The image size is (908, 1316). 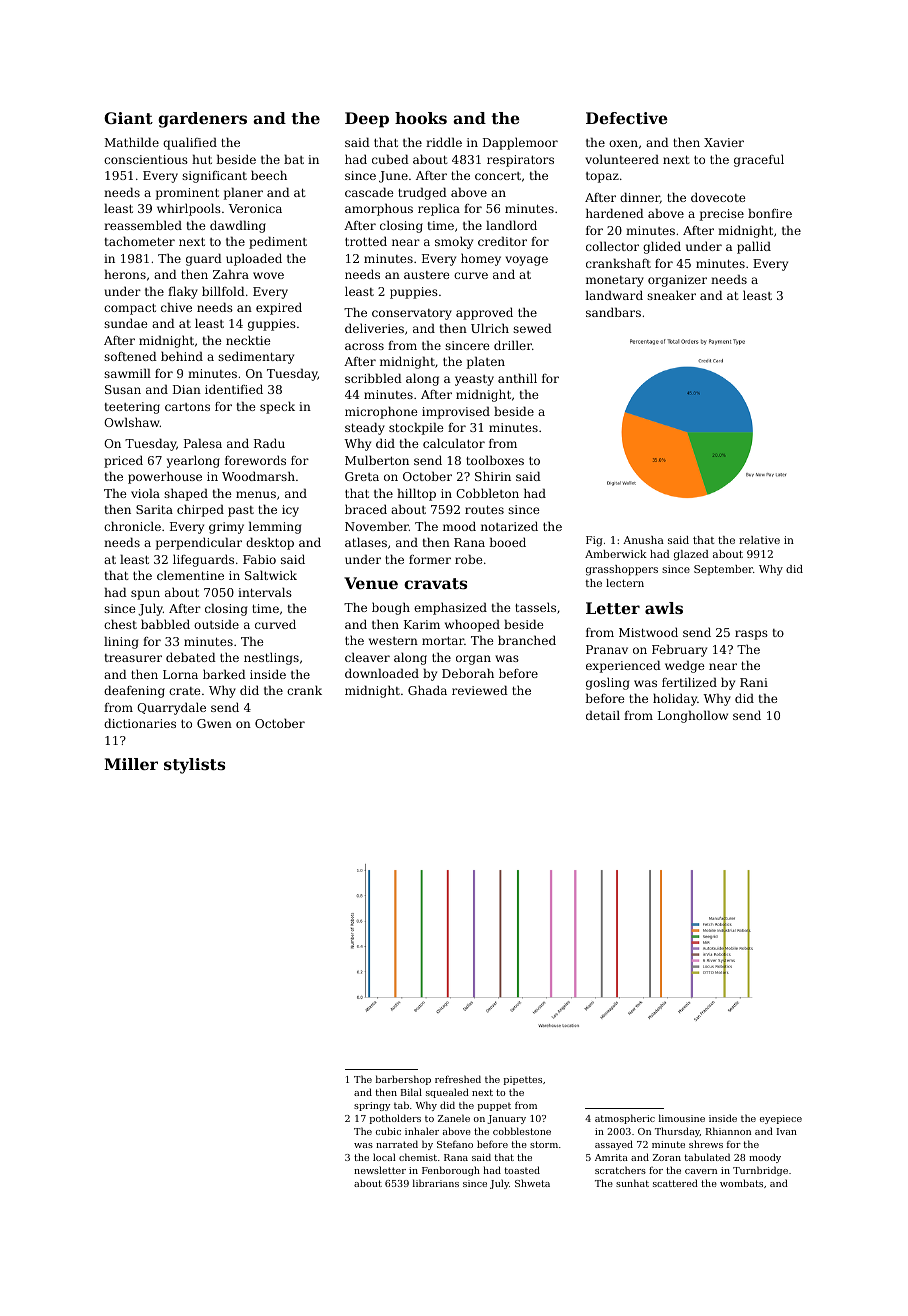 I want to click on hooks, so click(x=421, y=118).
